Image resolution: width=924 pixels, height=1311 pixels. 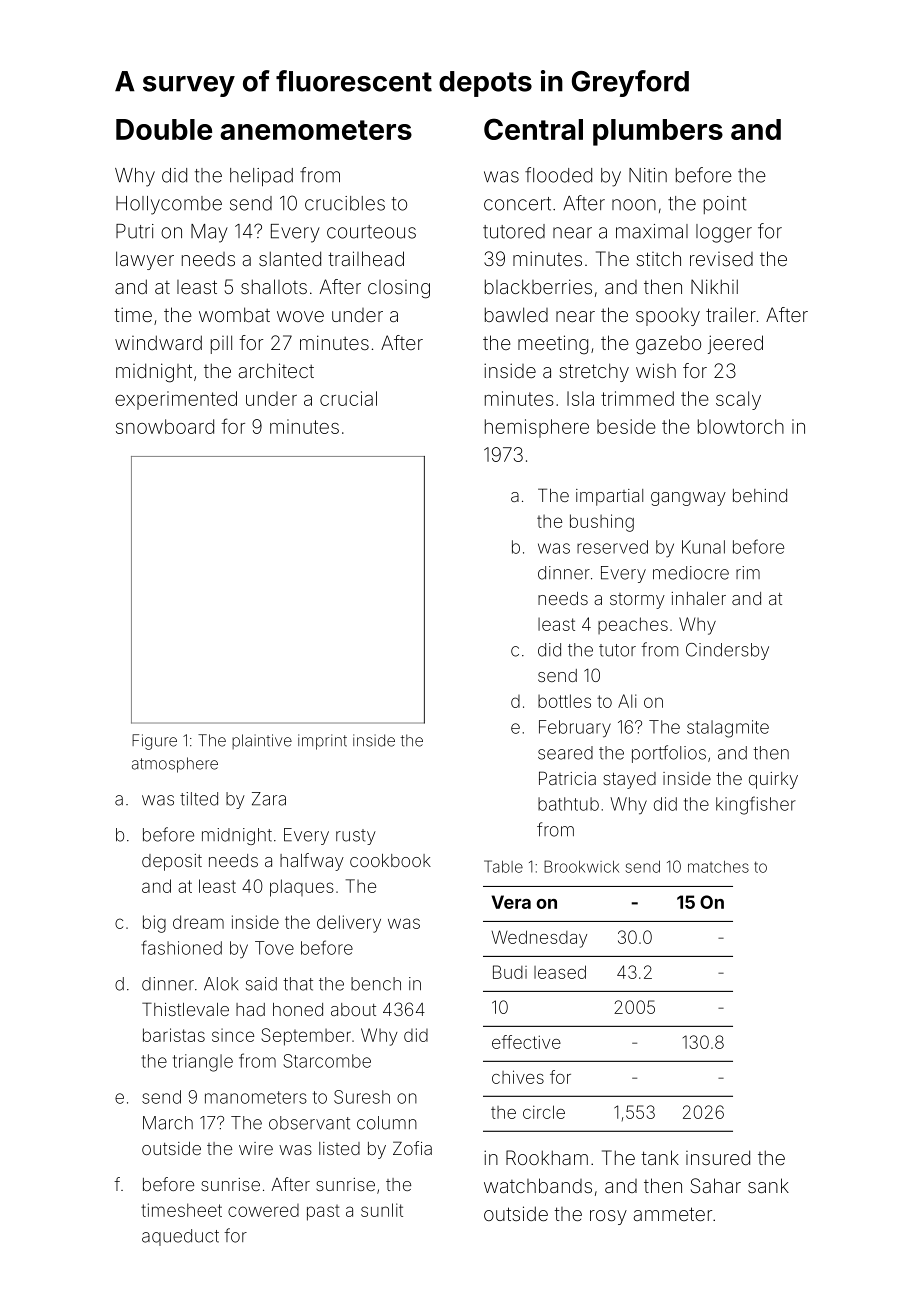 I want to click on anemometers, so click(x=316, y=130).
